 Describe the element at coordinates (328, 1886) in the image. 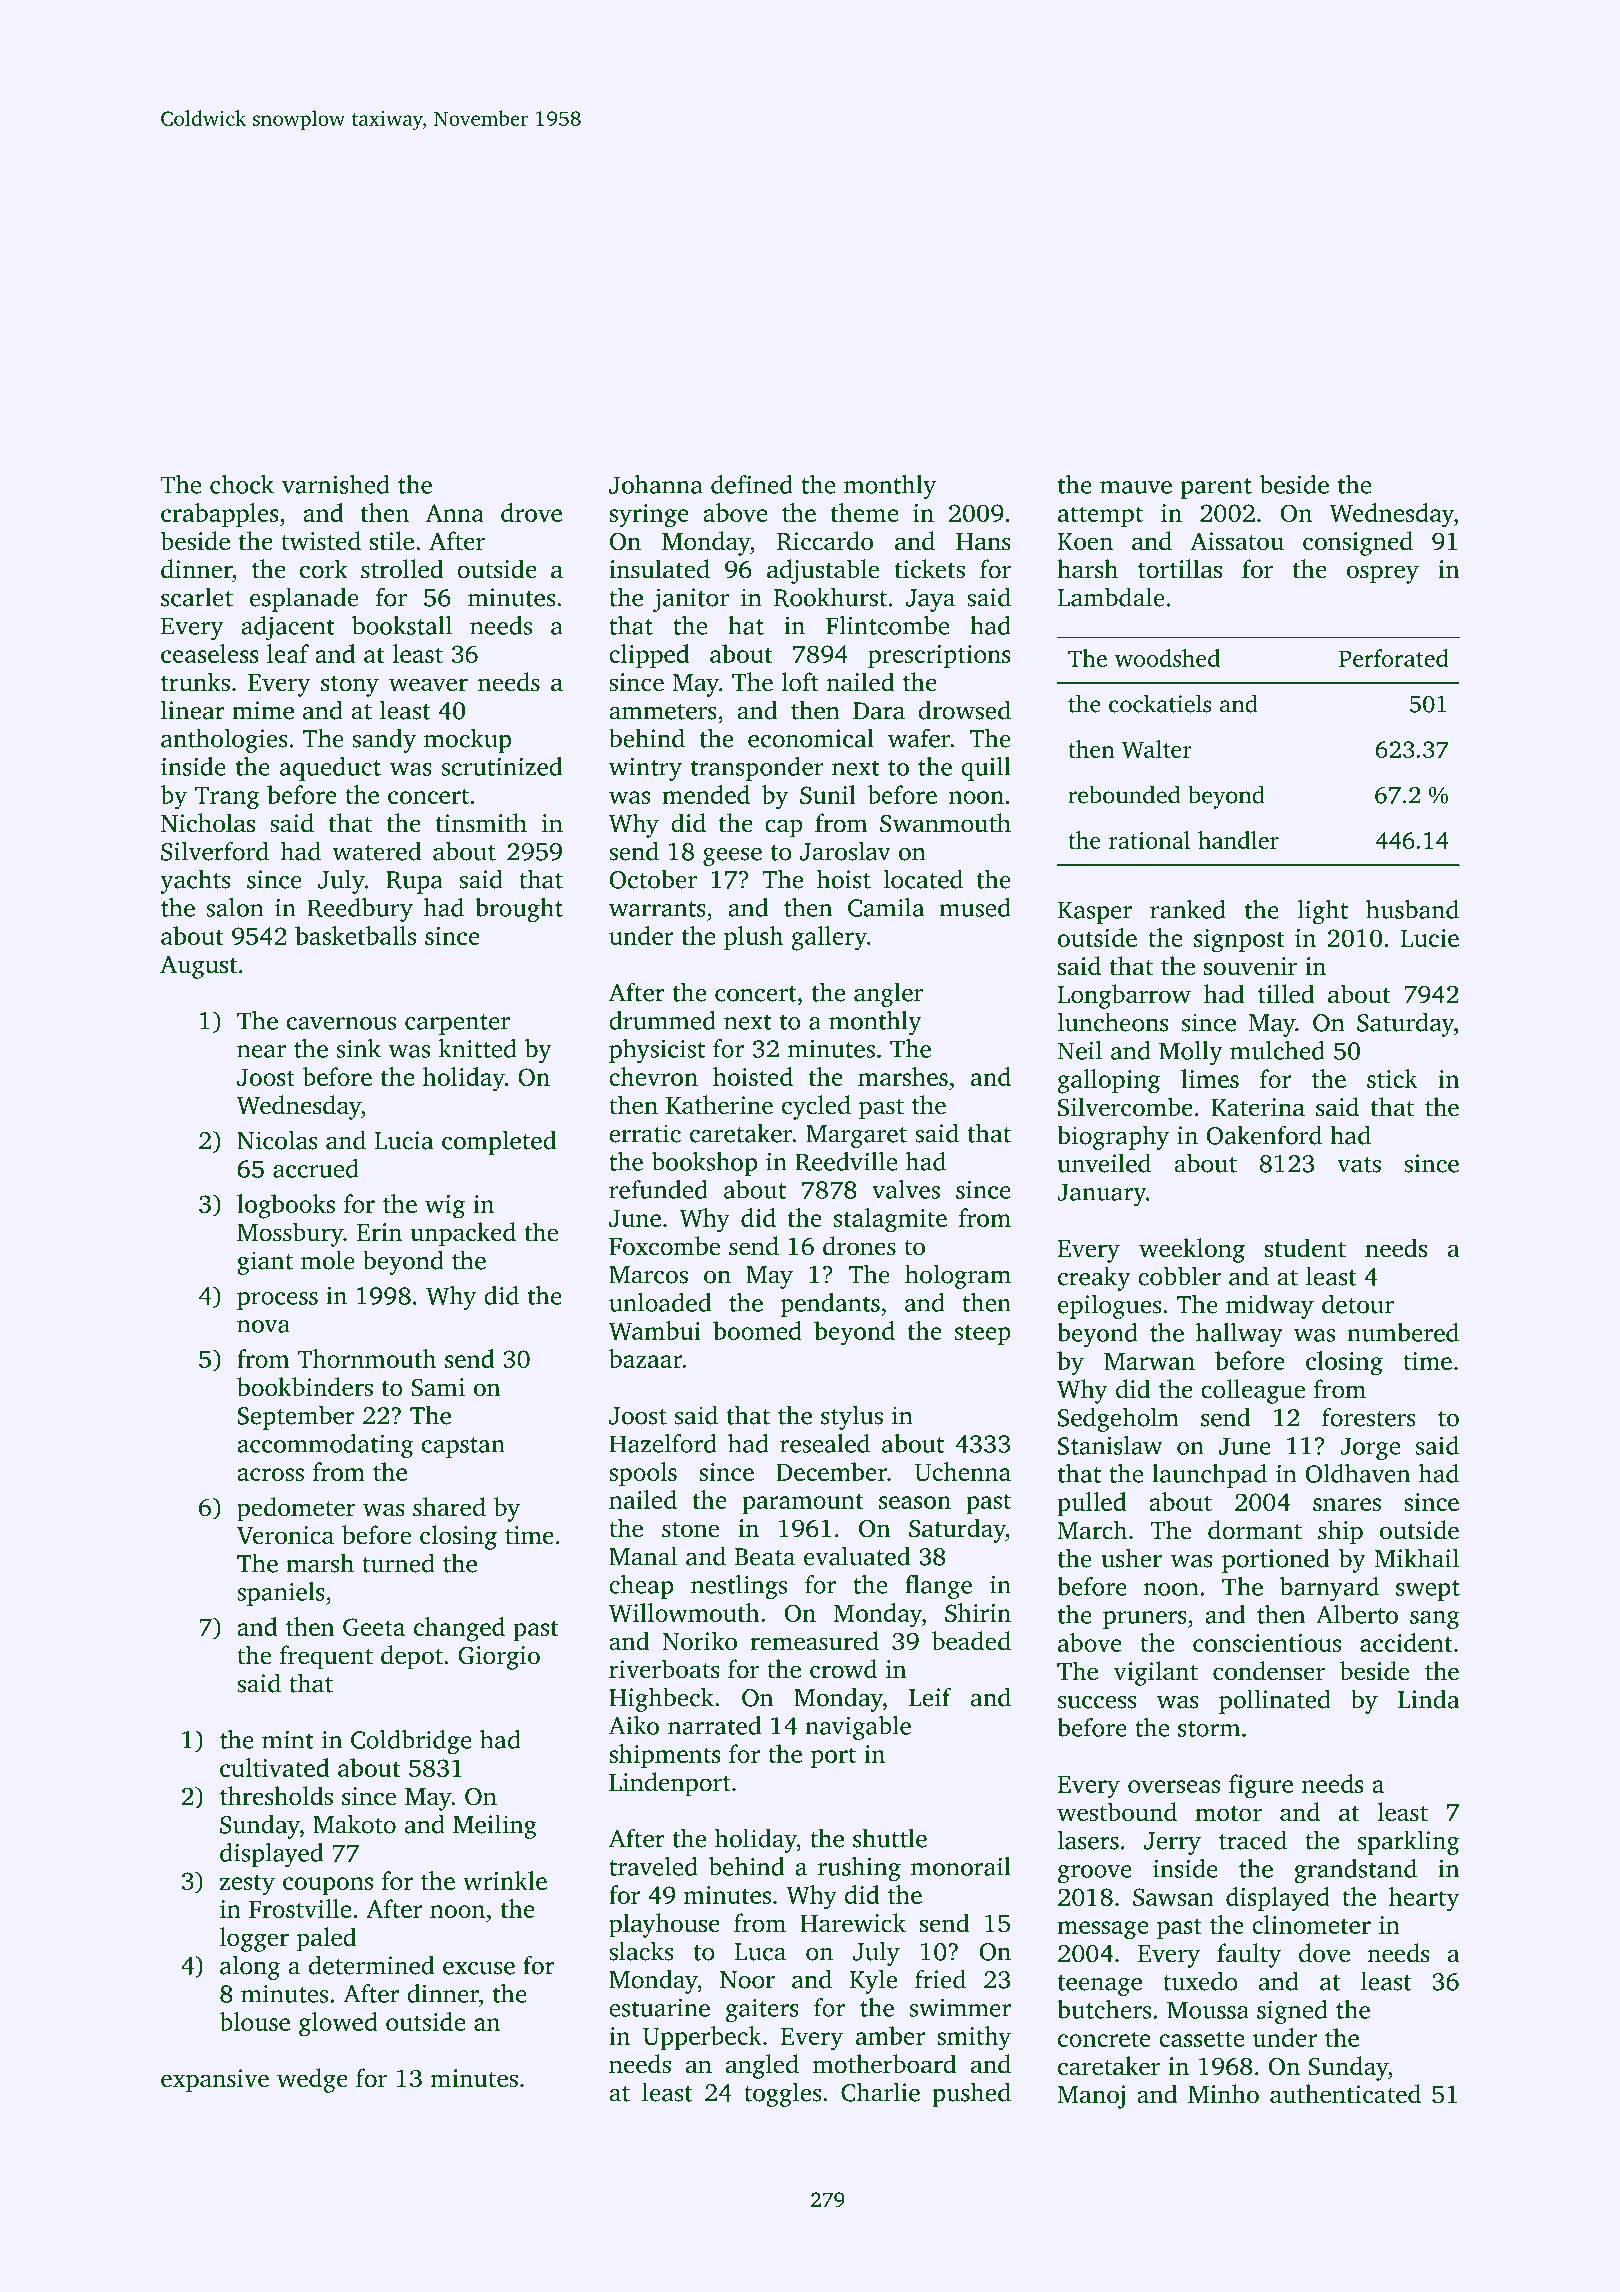

I see `coupons` at that location.
